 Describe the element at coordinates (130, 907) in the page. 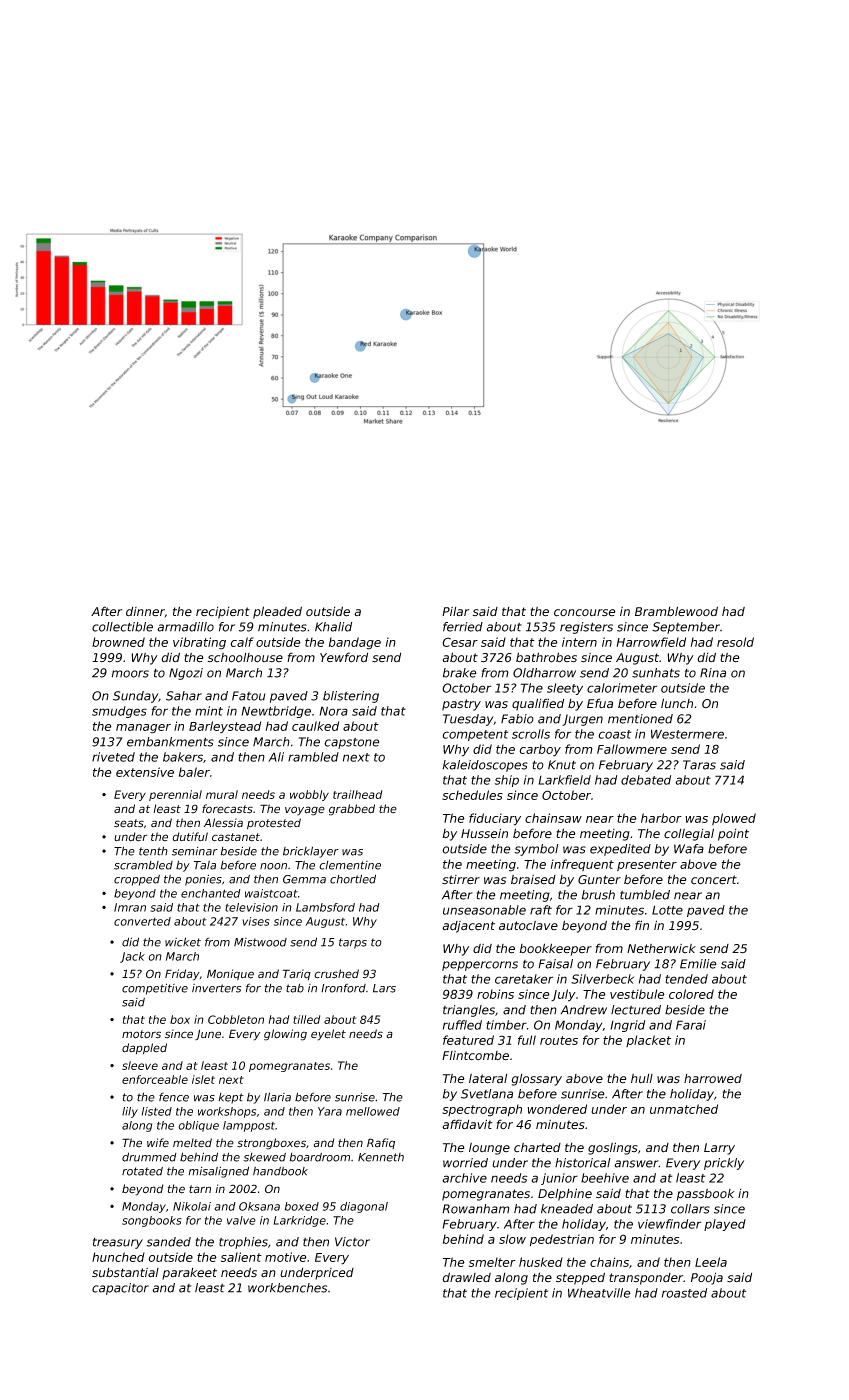

I see `Imran` at that location.
